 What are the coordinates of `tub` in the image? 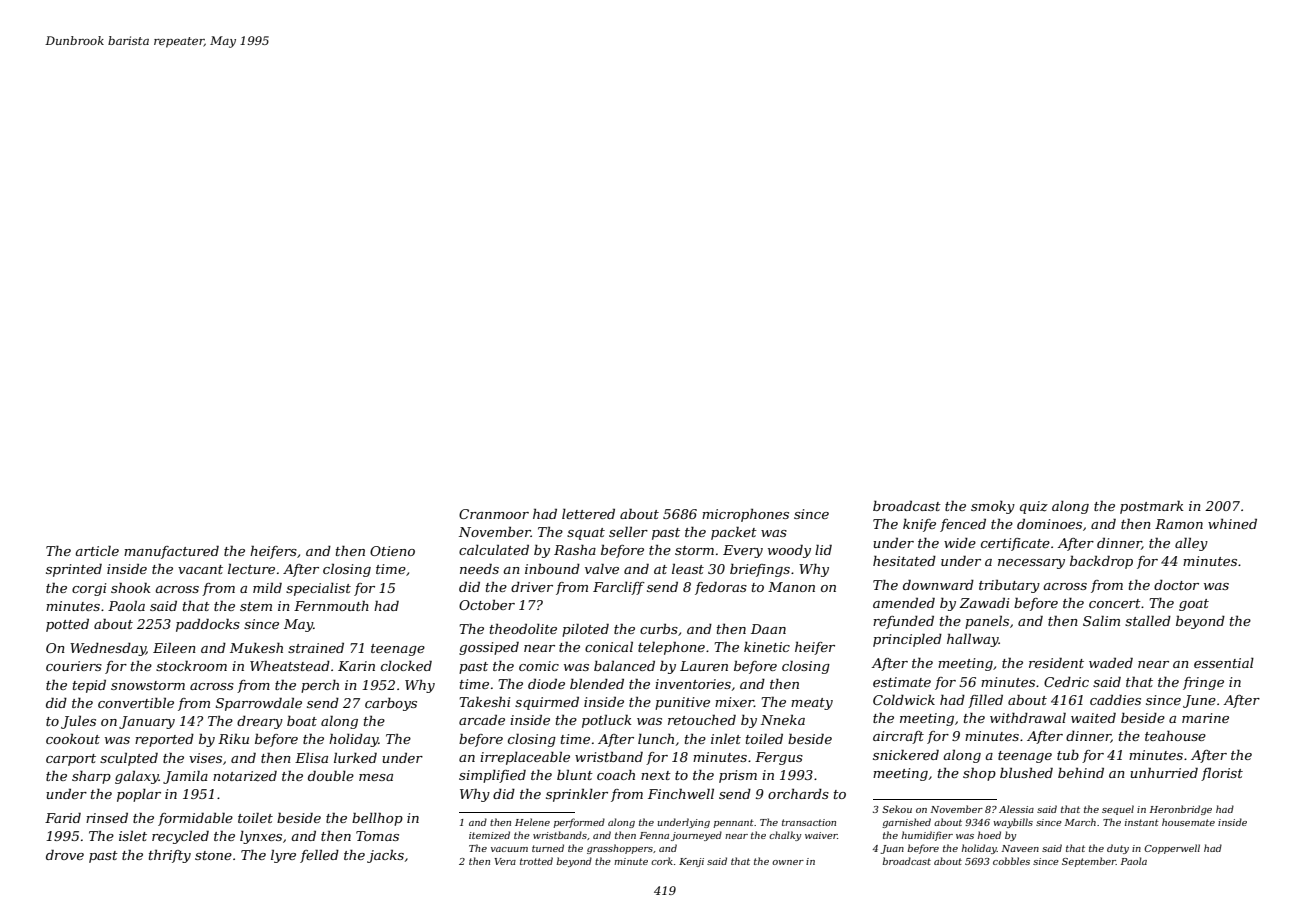 It's located at (1068, 755).
